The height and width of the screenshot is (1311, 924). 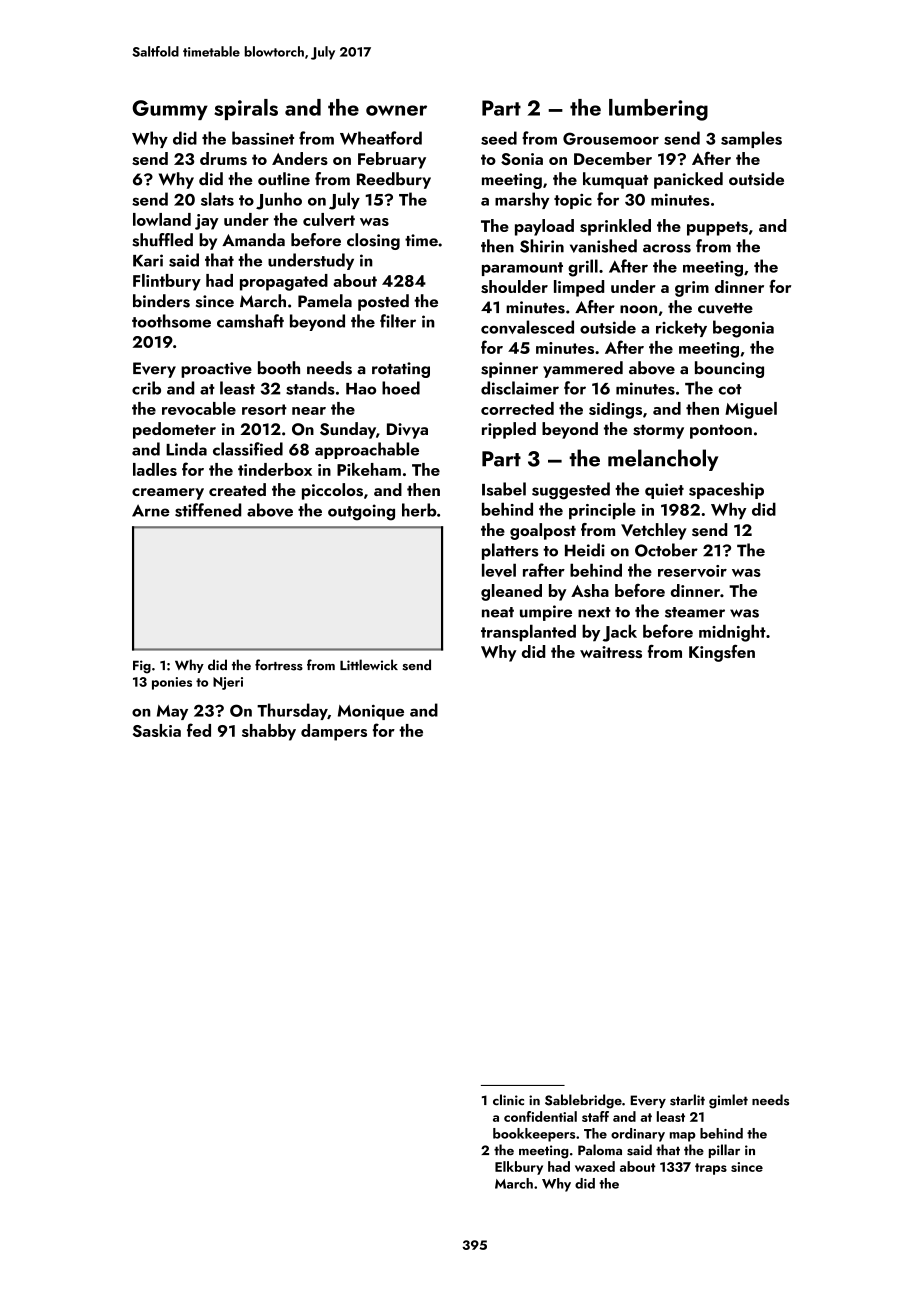 What do you see at coordinates (519, 1168) in the screenshot?
I see `Elkbury` at bounding box center [519, 1168].
